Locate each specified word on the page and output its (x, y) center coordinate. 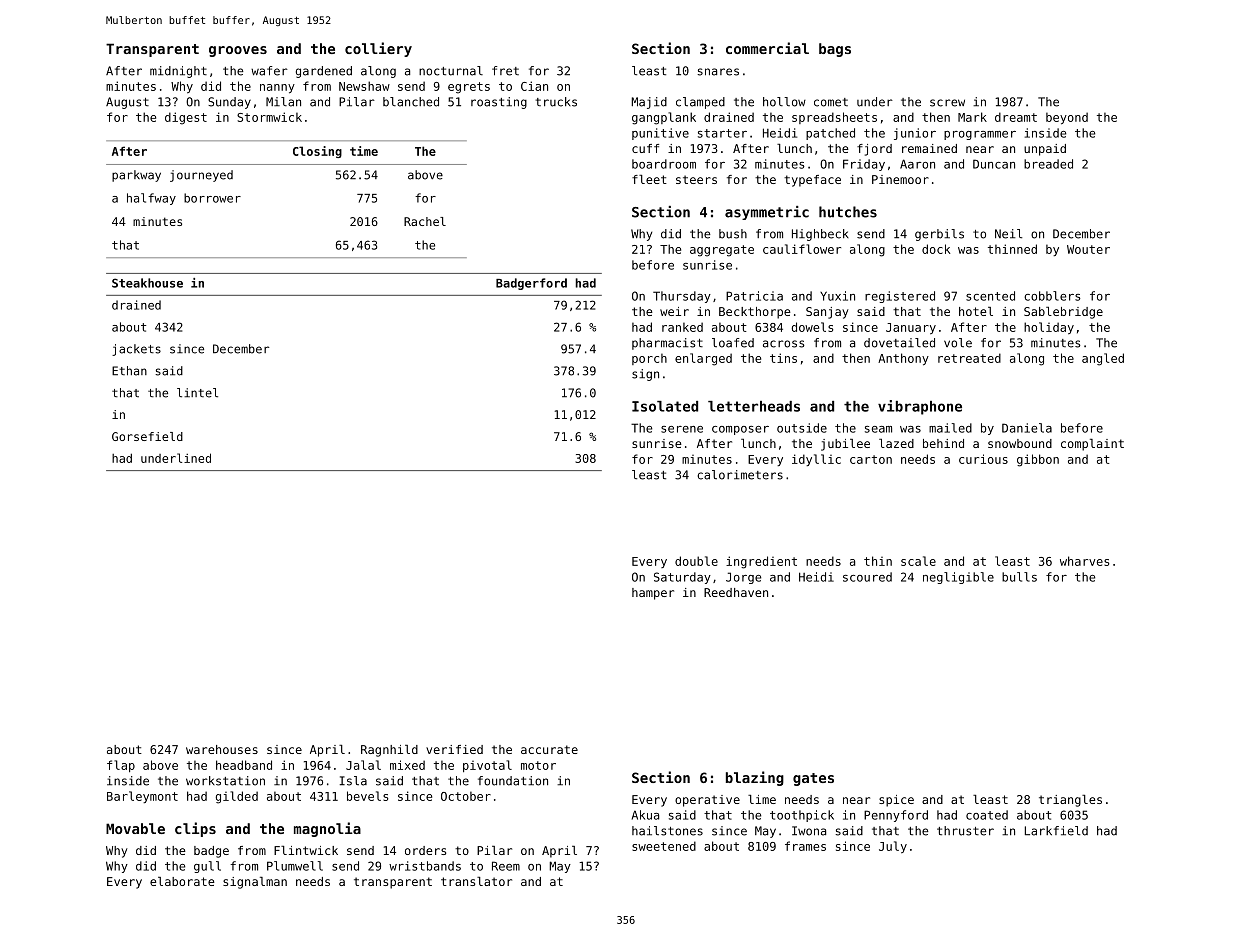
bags (835, 50)
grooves (238, 51)
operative (707, 801)
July (893, 847)
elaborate (182, 881)
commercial (767, 48)
